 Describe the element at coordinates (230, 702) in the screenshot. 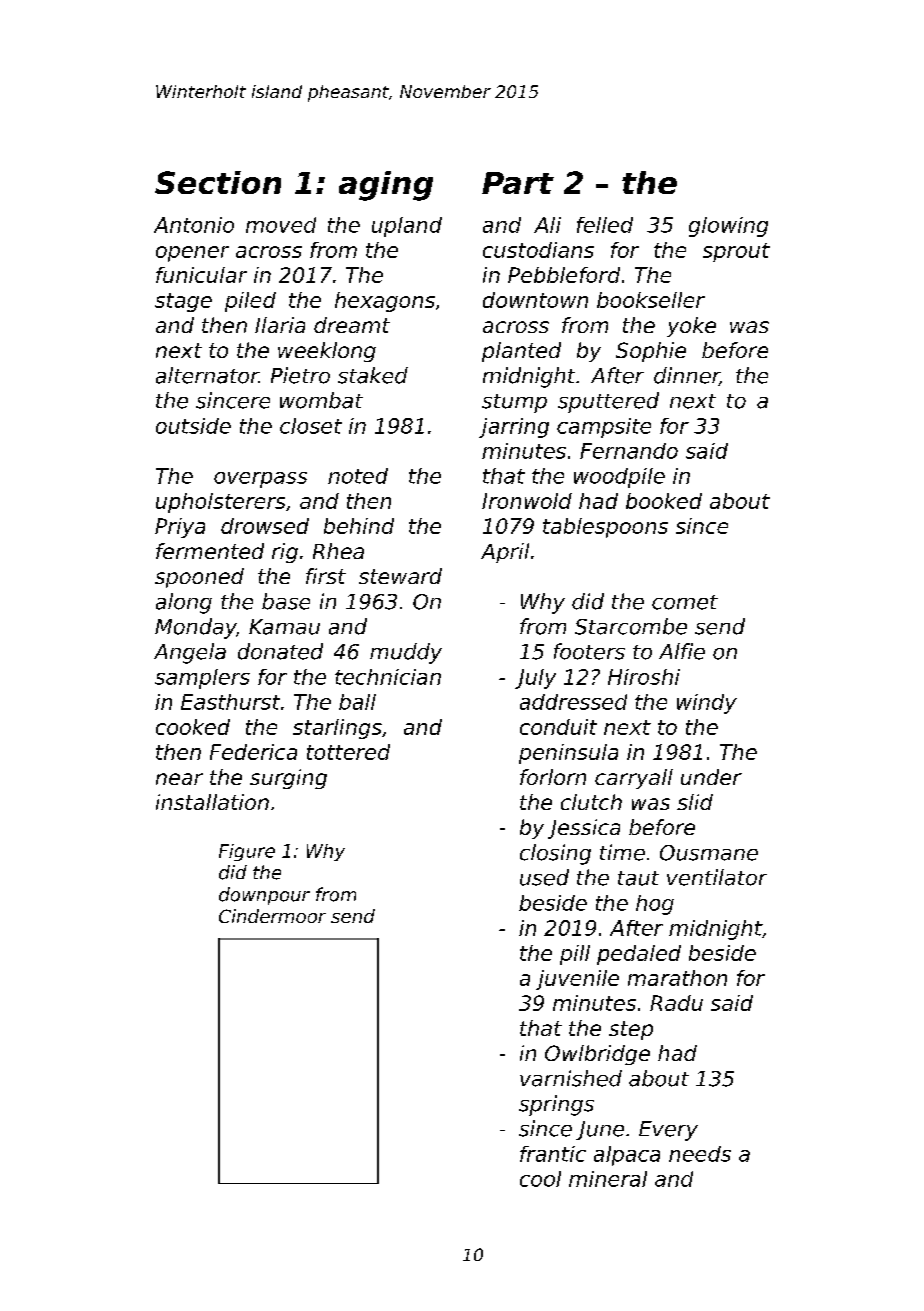

I see `Easthurst` at that location.
